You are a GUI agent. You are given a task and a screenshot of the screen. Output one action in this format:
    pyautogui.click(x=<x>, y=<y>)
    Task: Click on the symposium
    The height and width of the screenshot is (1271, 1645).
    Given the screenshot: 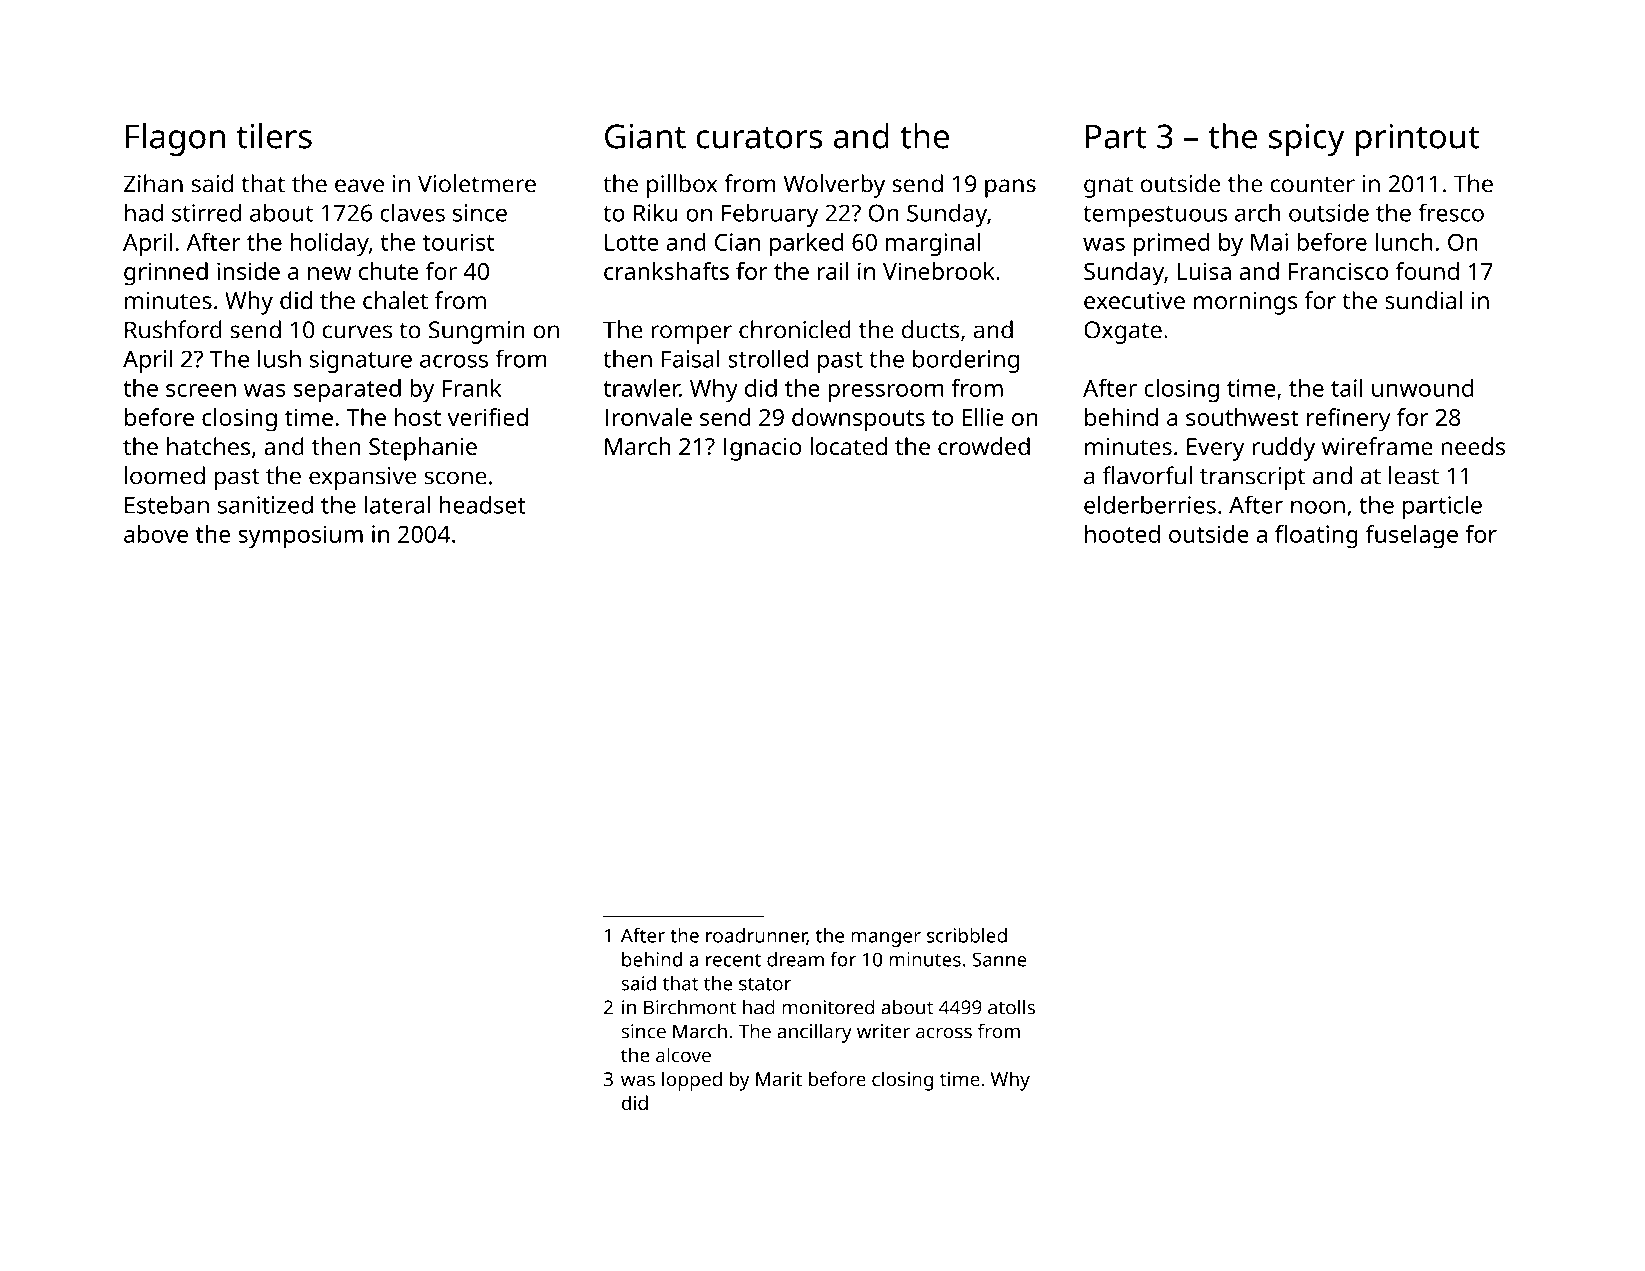 What is the action you would take?
    pyautogui.click(x=300, y=537)
